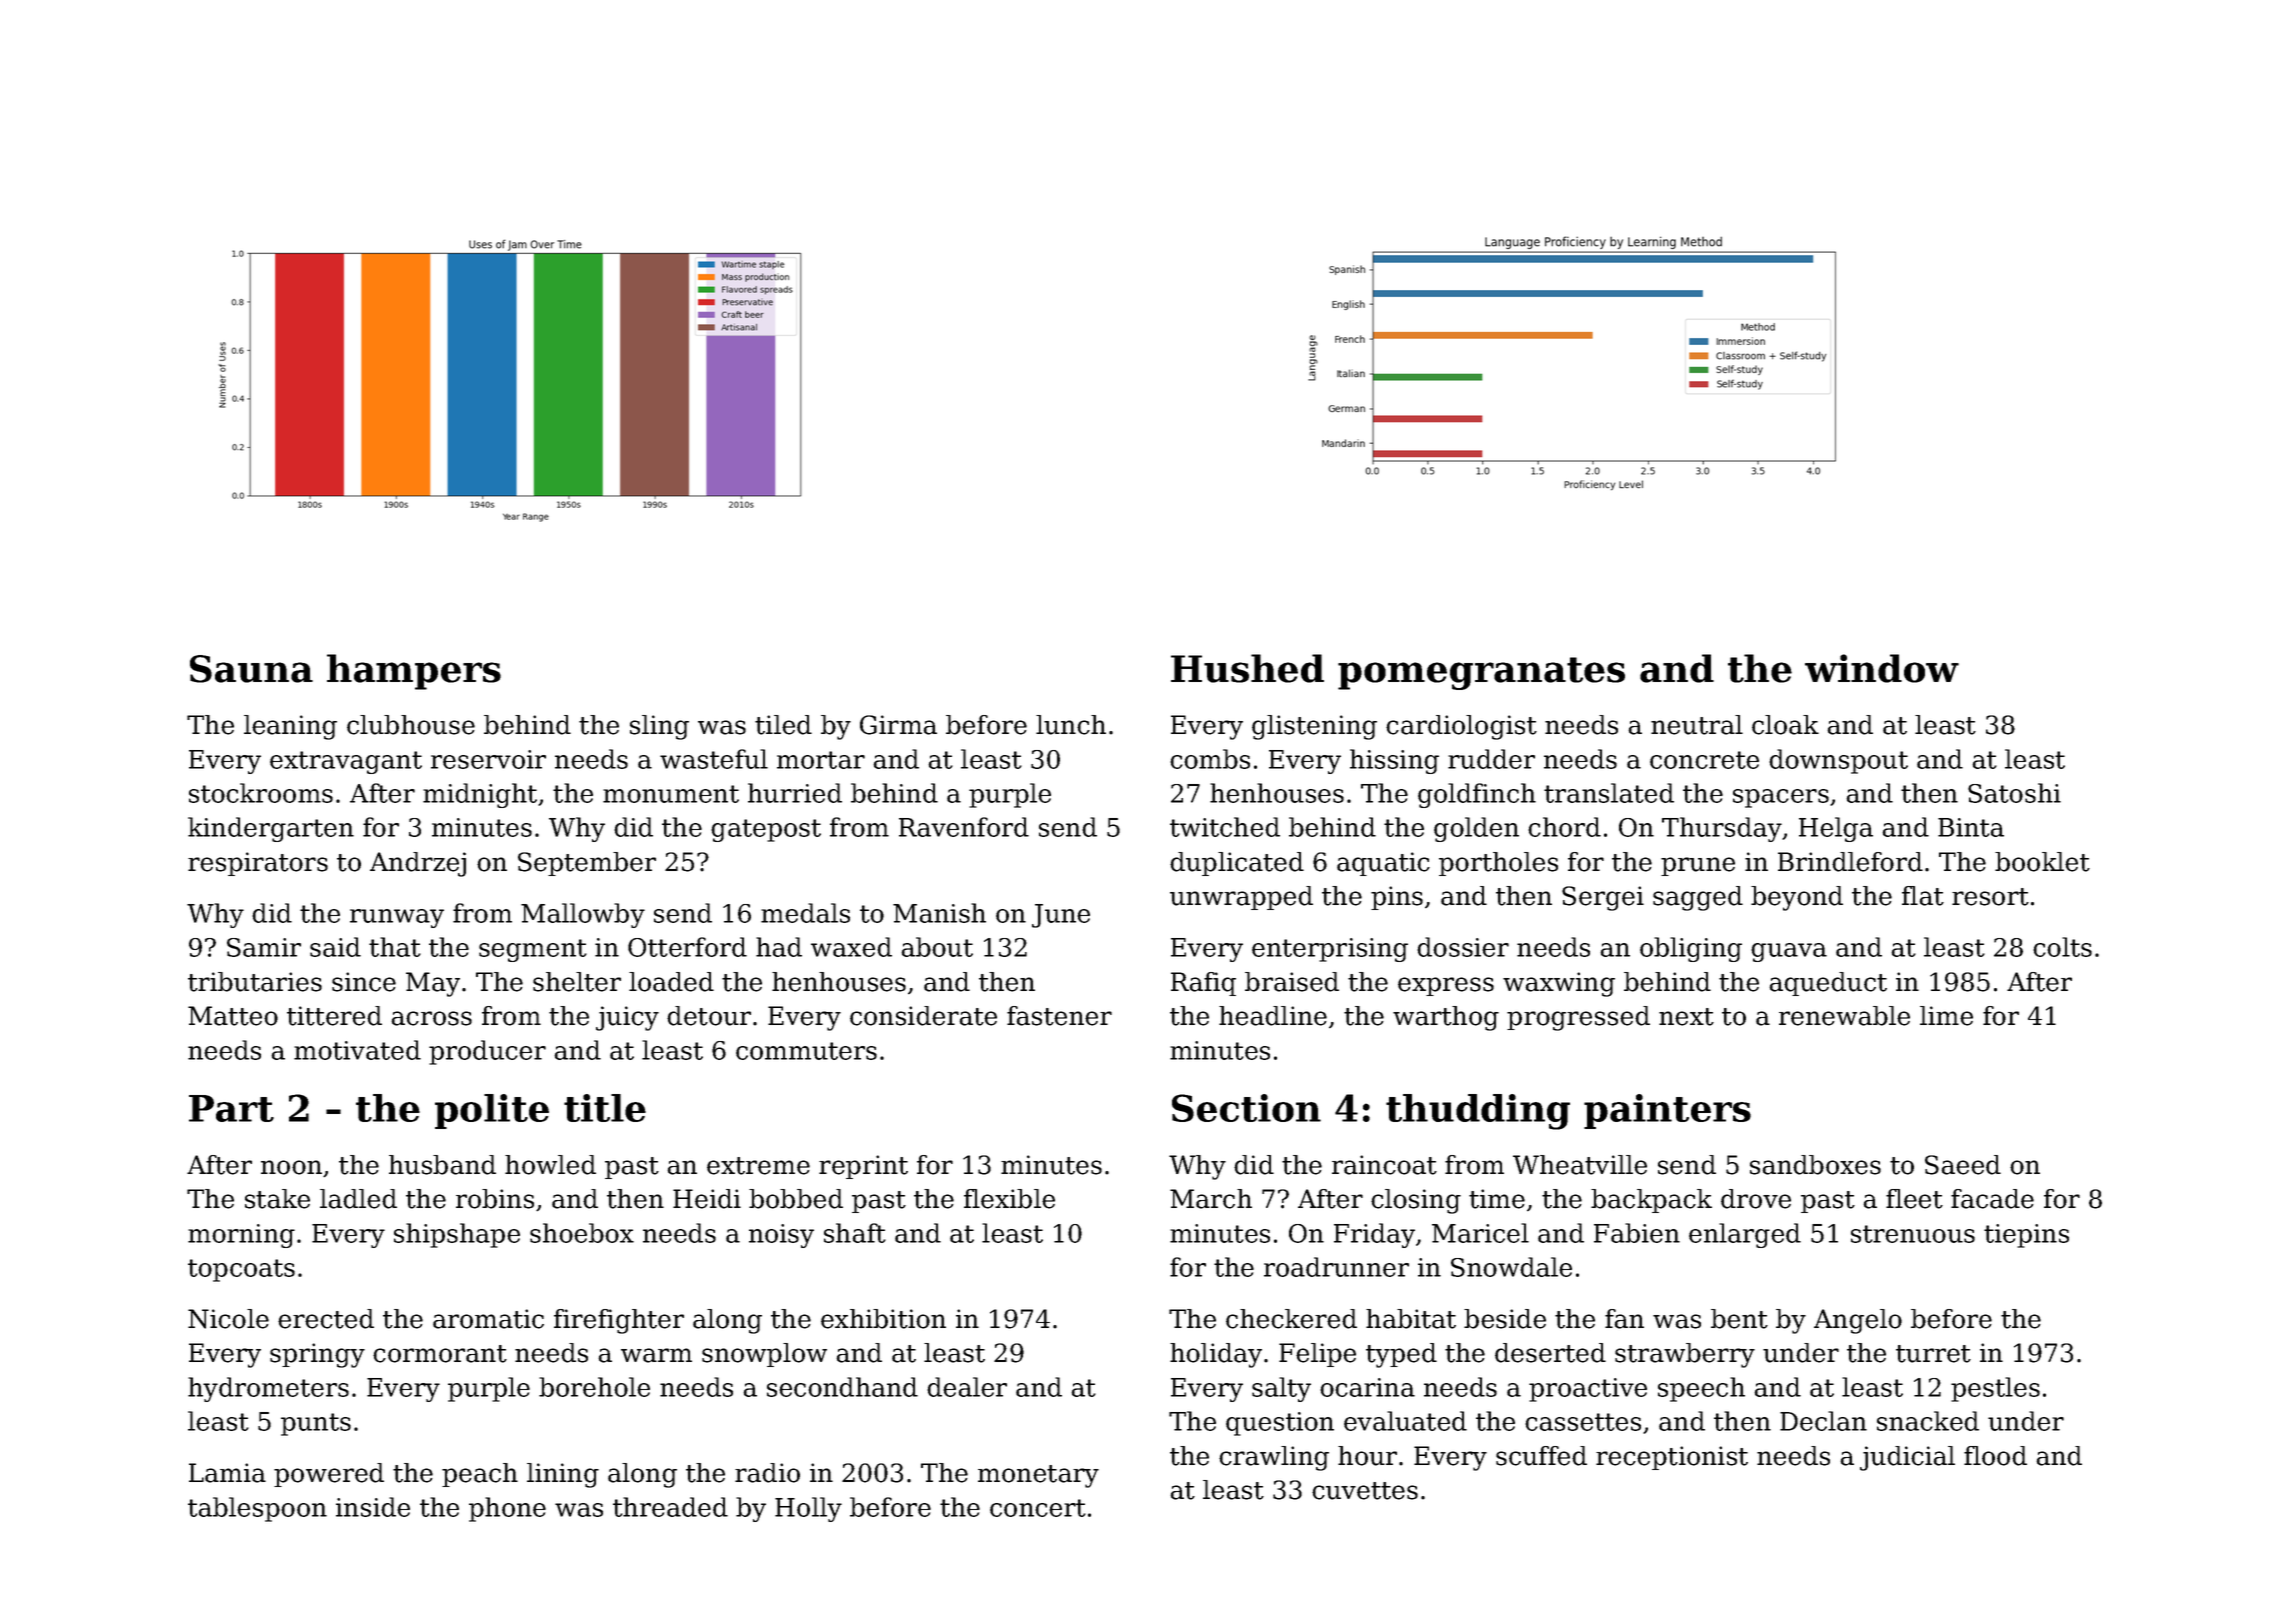 The width and height of the document is (2292, 1620). I want to click on shipshape, so click(457, 1235).
